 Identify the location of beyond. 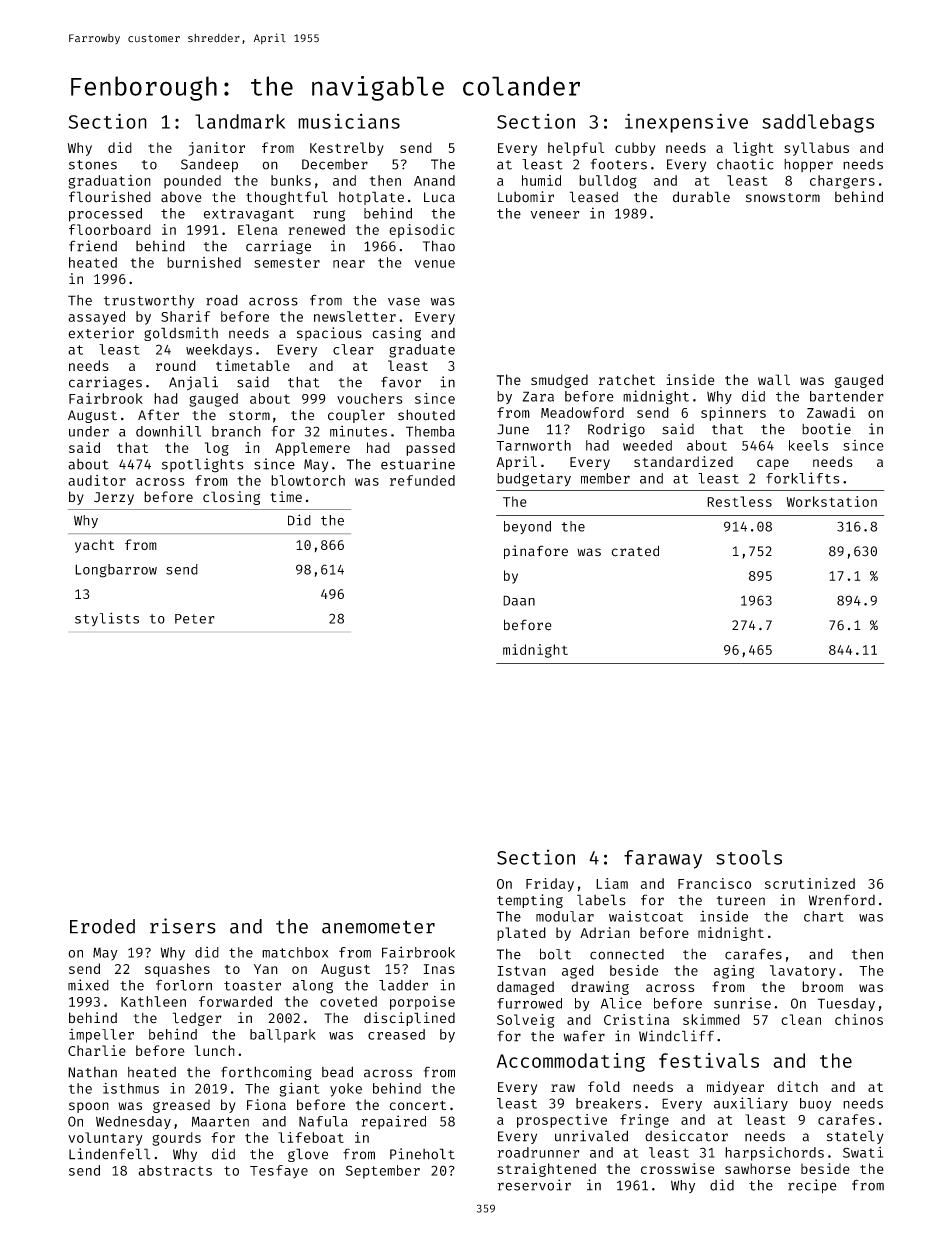
(527, 527).
